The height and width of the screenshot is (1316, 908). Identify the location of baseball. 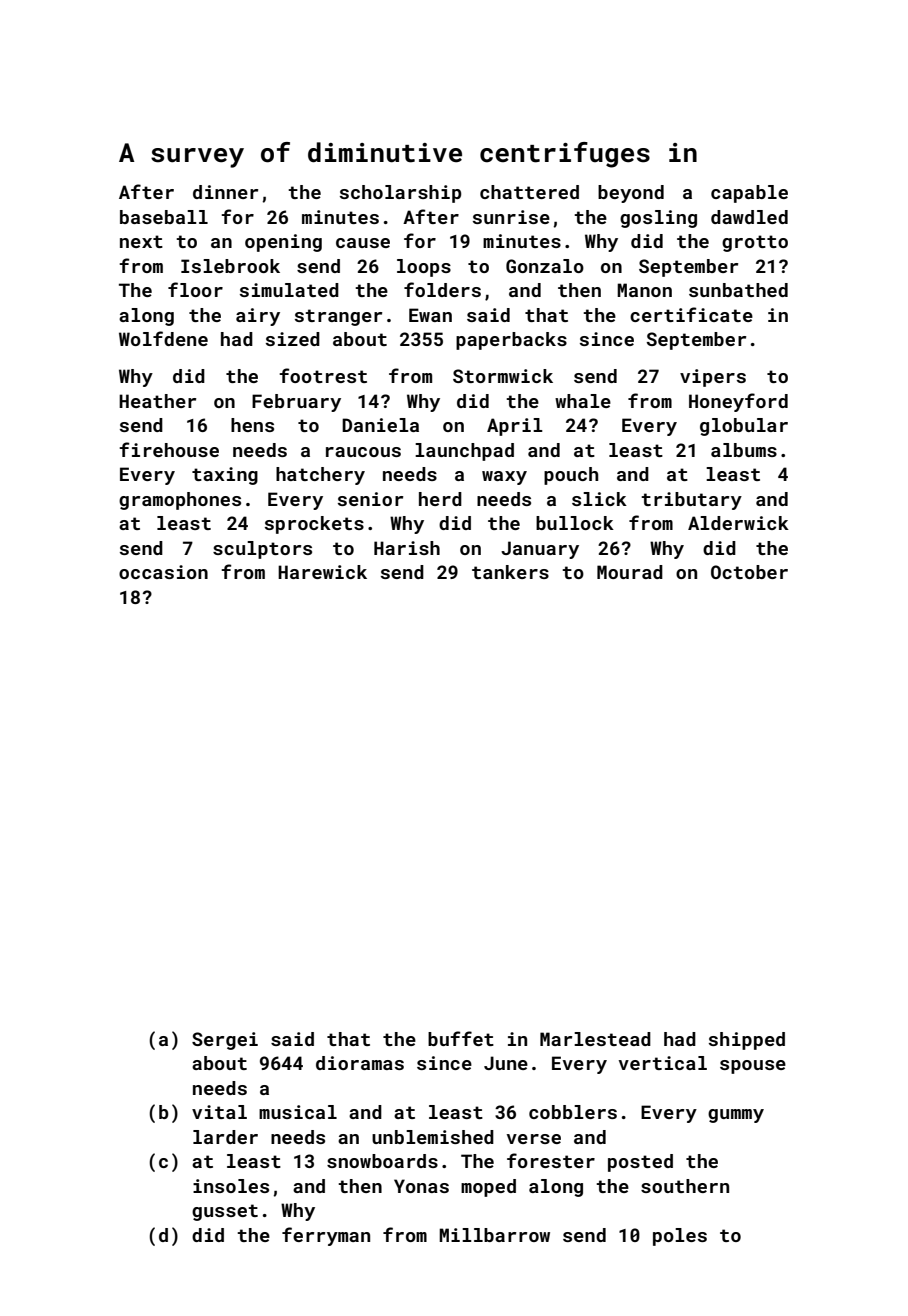
(164, 217).
